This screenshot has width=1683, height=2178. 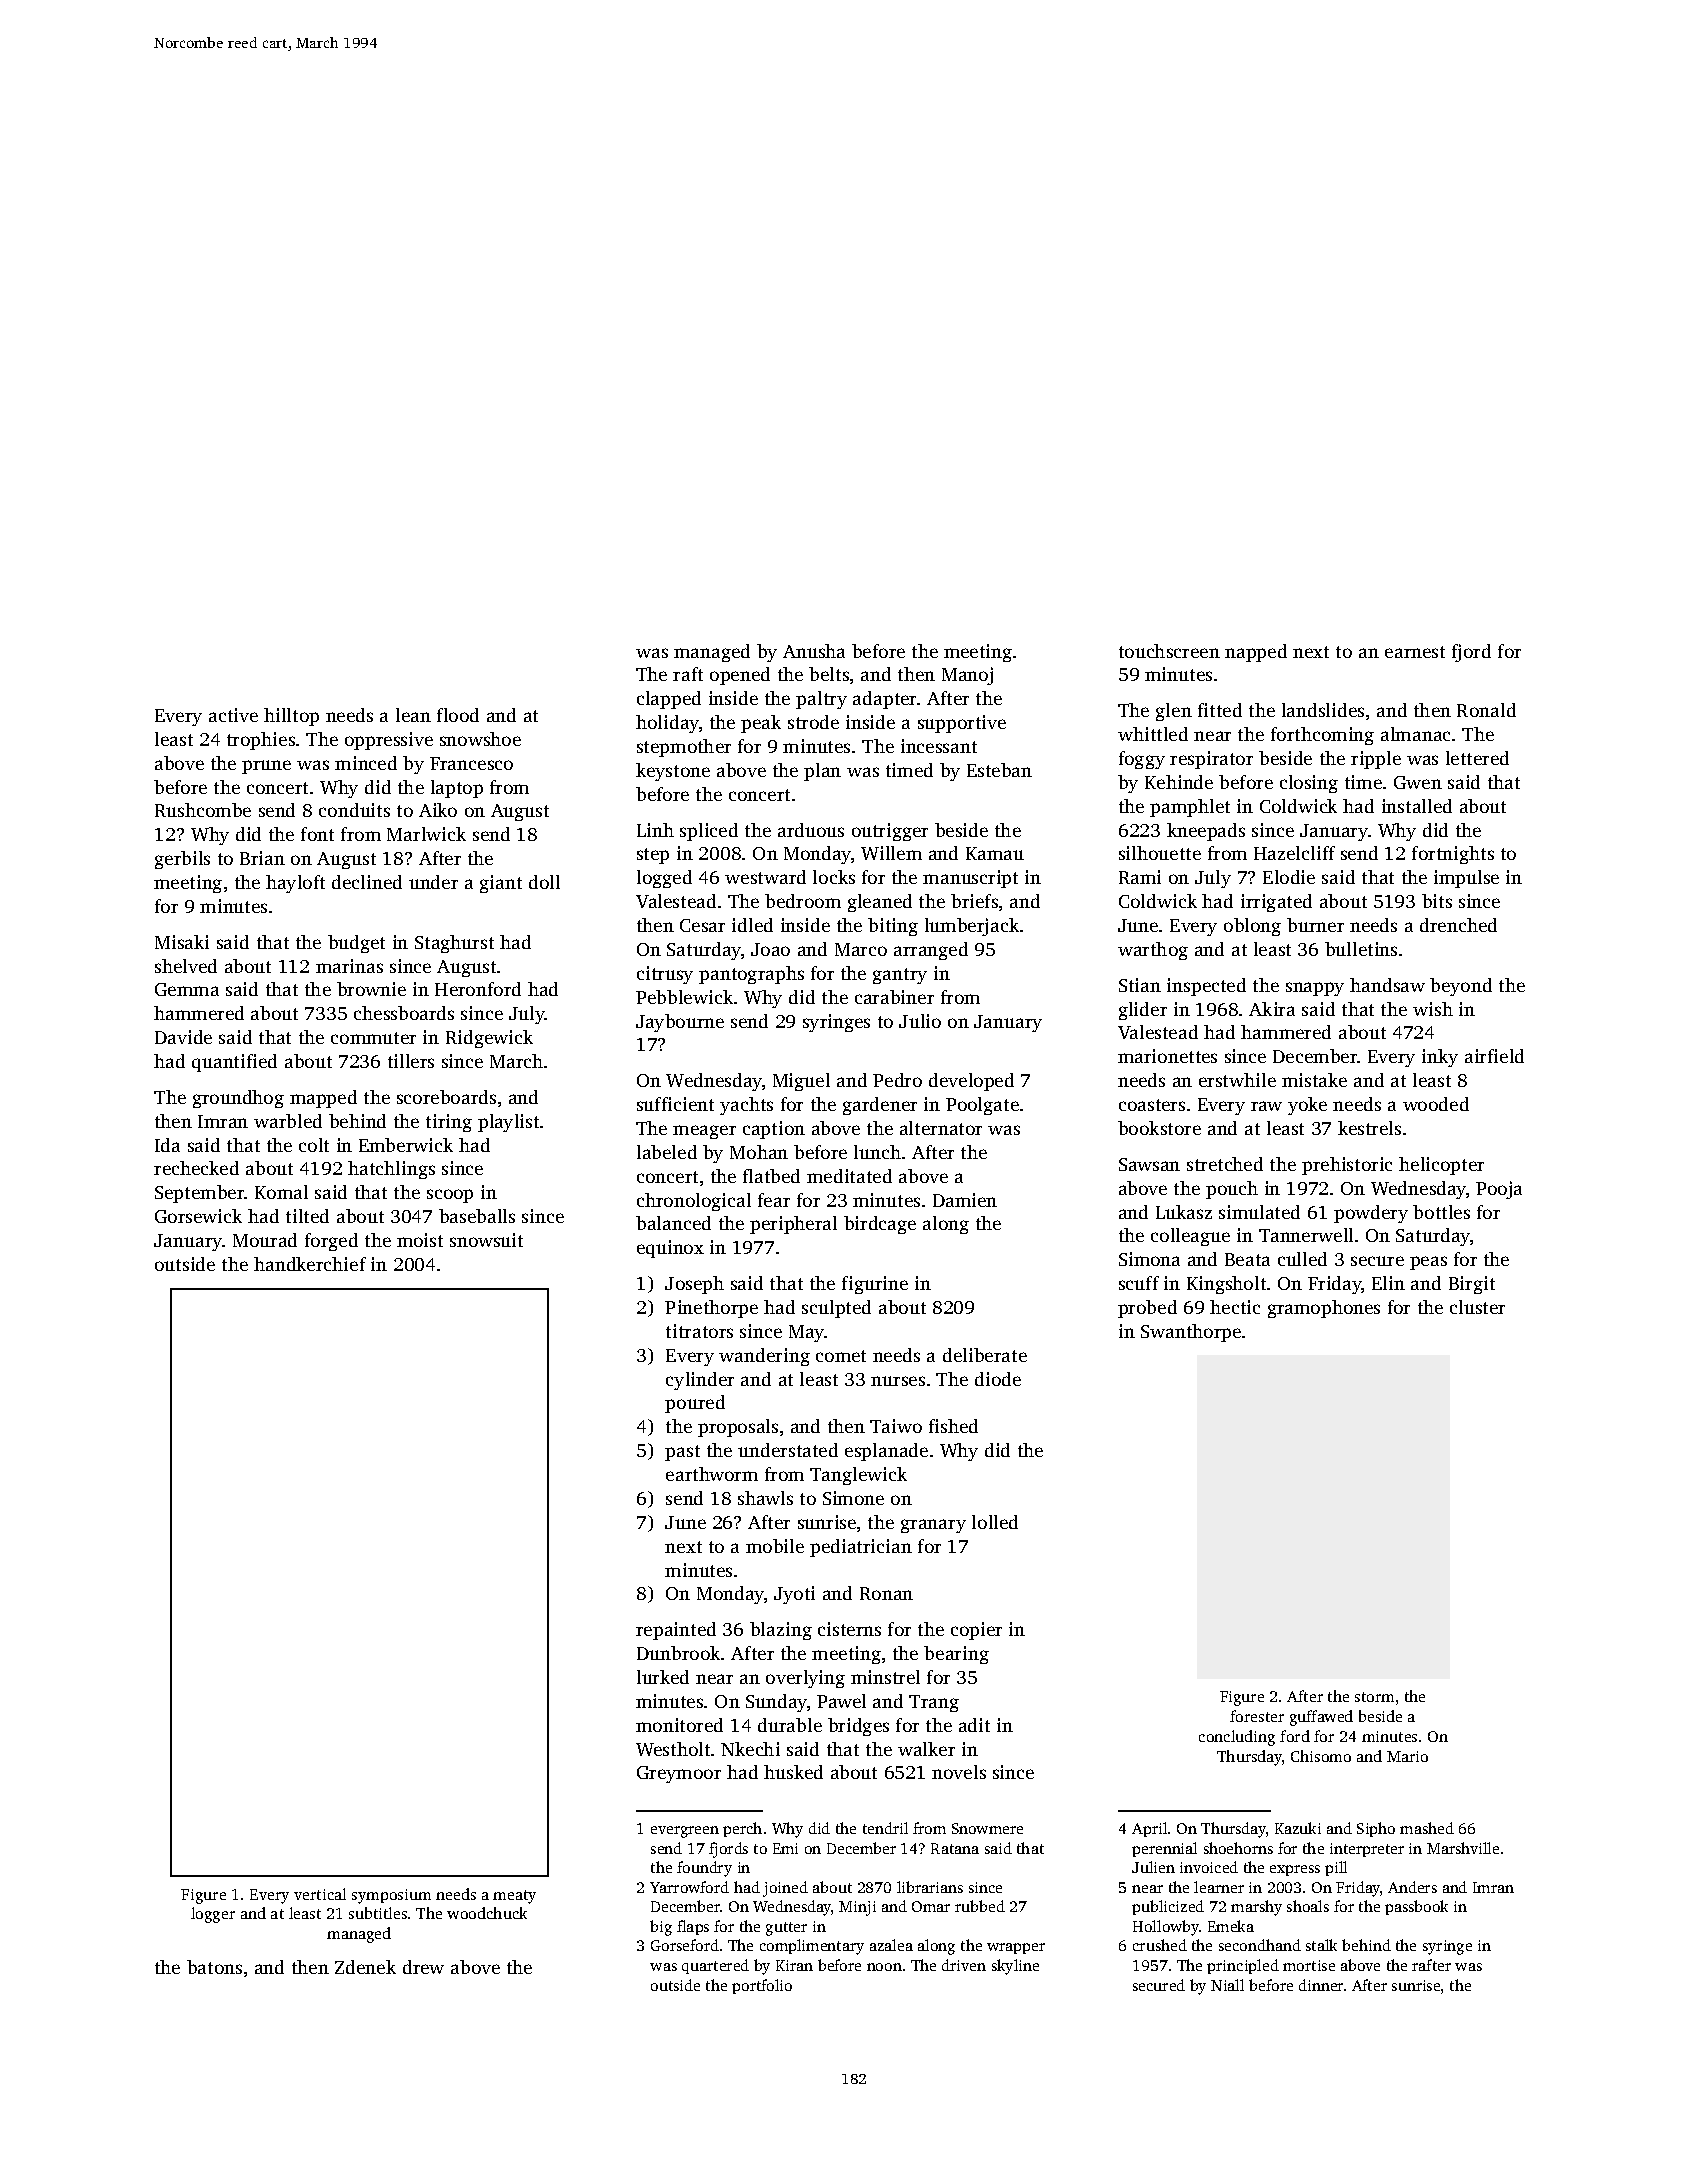 What do you see at coordinates (1458, 925) in the screenshot?
I see `drenched` at bounding box center [1458, 925].
